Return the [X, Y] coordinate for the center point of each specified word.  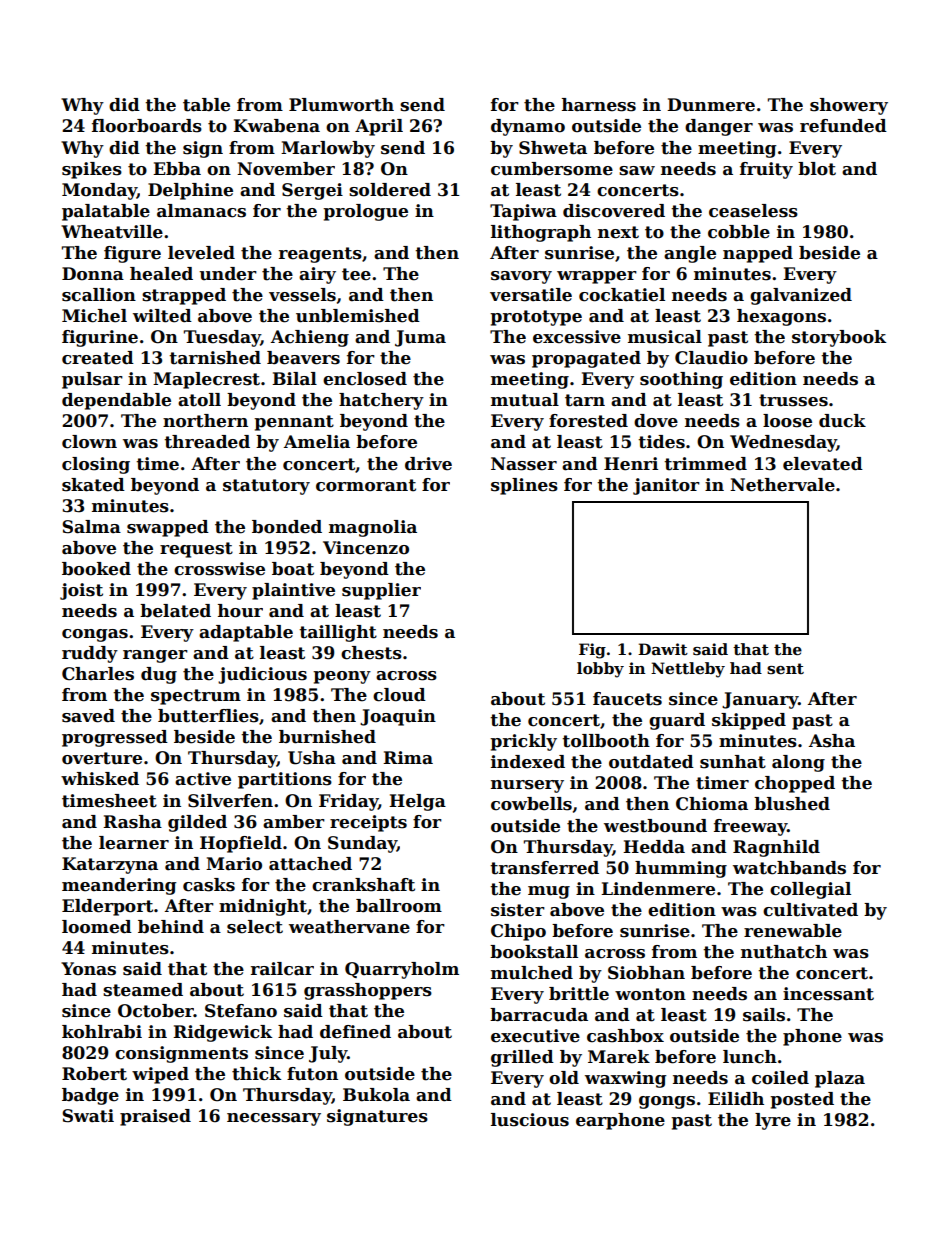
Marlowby [328, 149]
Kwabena [276, 126]
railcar [282, 969]
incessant [828, 994]
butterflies [208, 716]
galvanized [801, 296]
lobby [600, 670]
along [798, 763]
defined [355, 1032]
